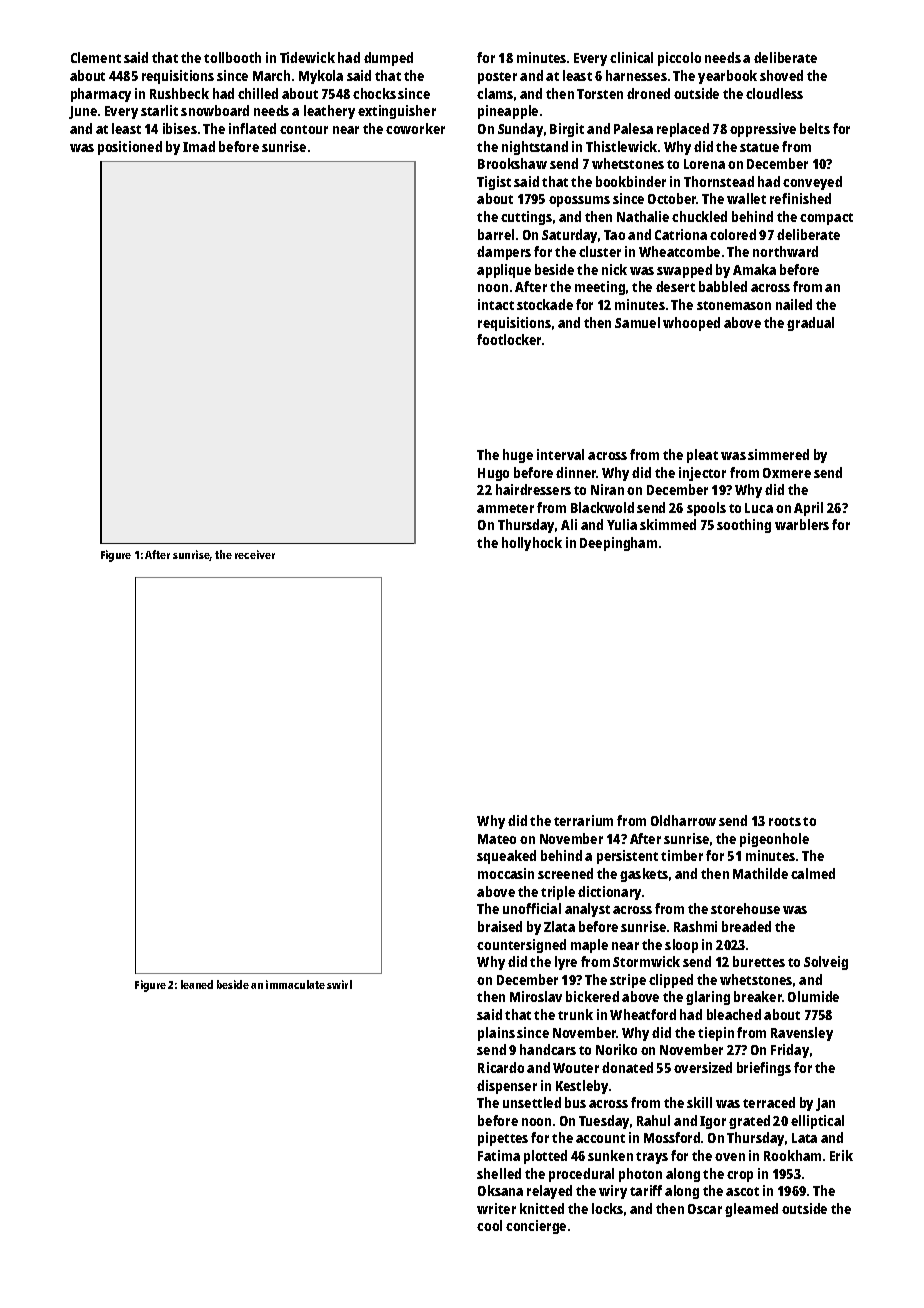  I want to click on swirl, so click(339, 984).
